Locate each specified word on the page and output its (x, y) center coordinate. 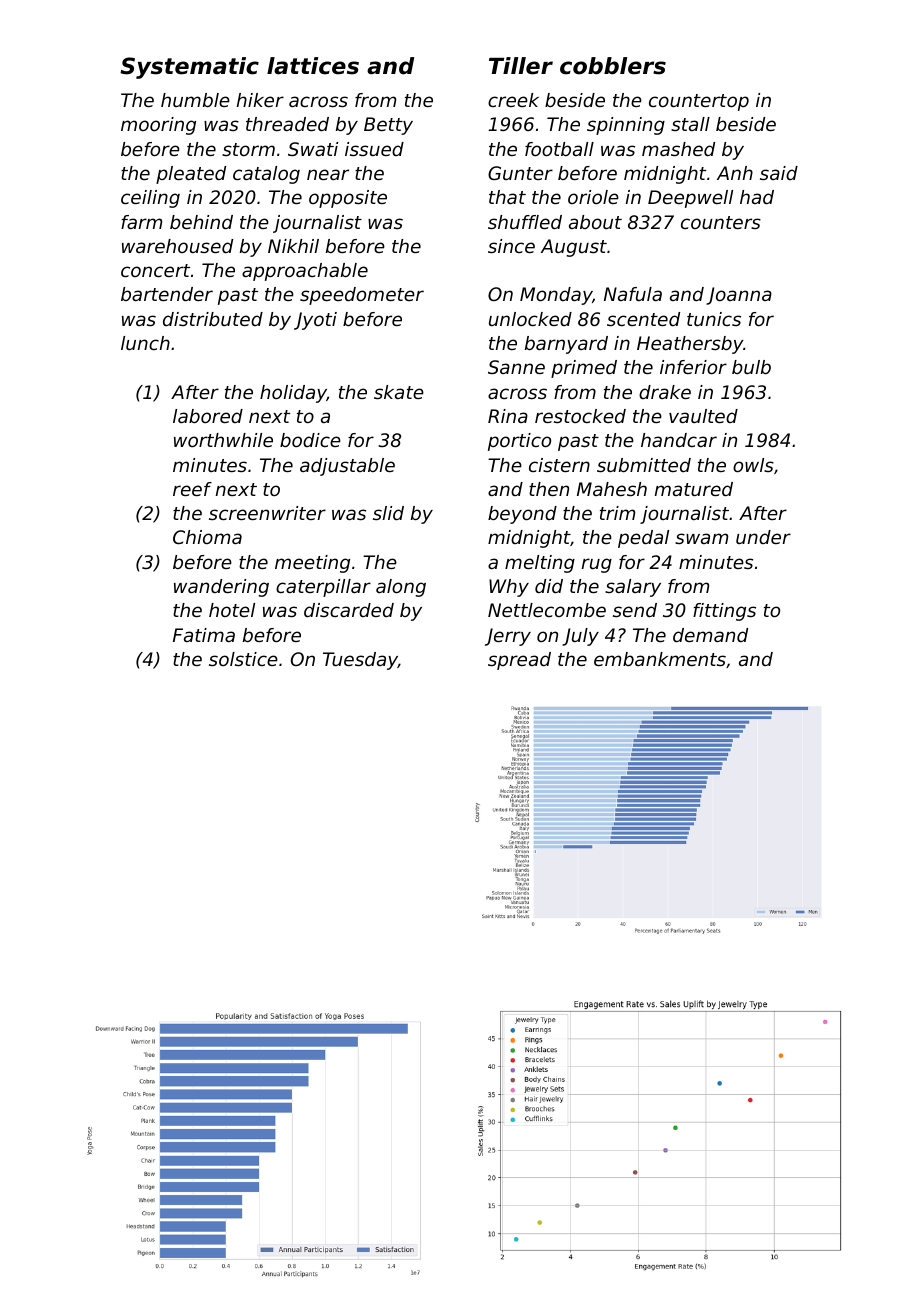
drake (665, 392)
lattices (313, 66)
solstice (243, 659)
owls (753, 465)
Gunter (520, 173)
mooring (158, 126)
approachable (305, 272)
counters (721, 222)
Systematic (189, 68)
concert (155, 270)
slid (388, 513)
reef (192, 489)
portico (519, 442)
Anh (735, 173)
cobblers (613, 66)
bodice (310, 440)
